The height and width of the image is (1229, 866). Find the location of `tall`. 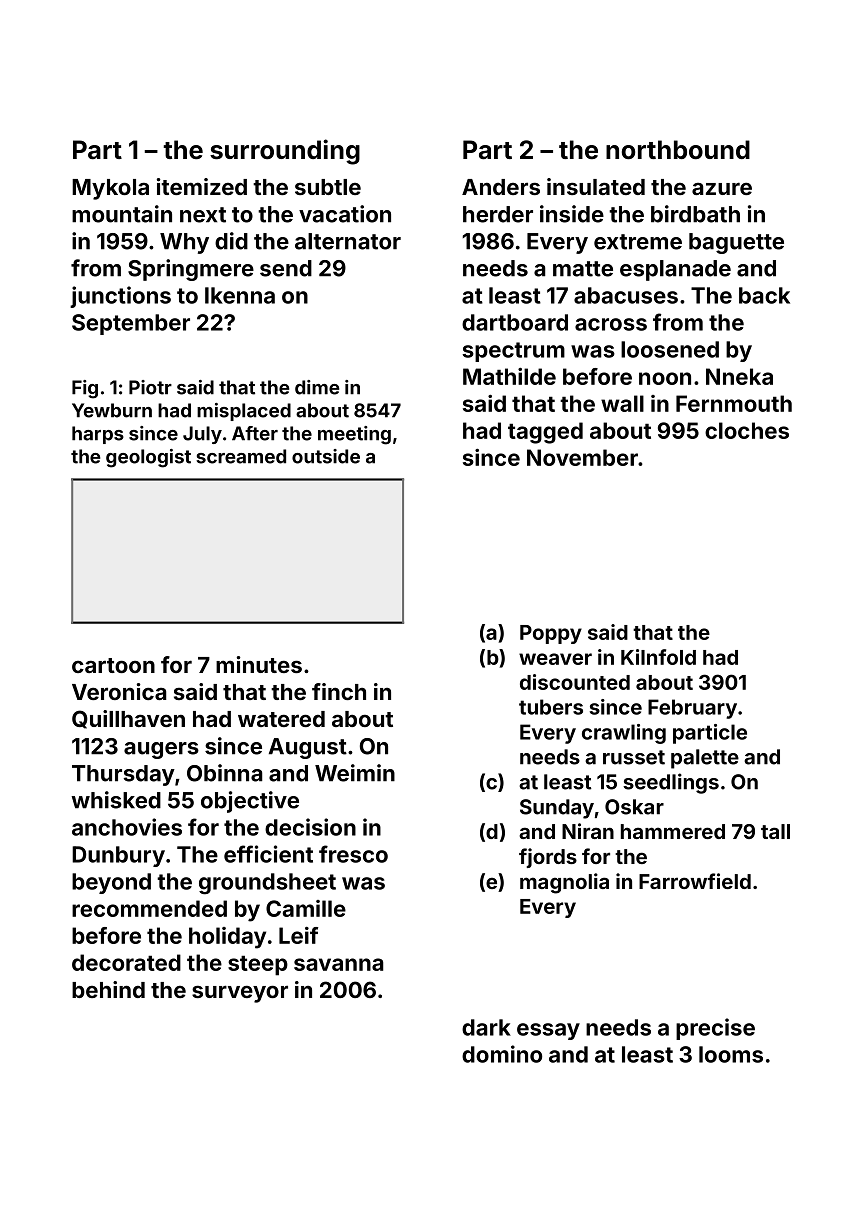

tall is located at coordinates (775, 831).
